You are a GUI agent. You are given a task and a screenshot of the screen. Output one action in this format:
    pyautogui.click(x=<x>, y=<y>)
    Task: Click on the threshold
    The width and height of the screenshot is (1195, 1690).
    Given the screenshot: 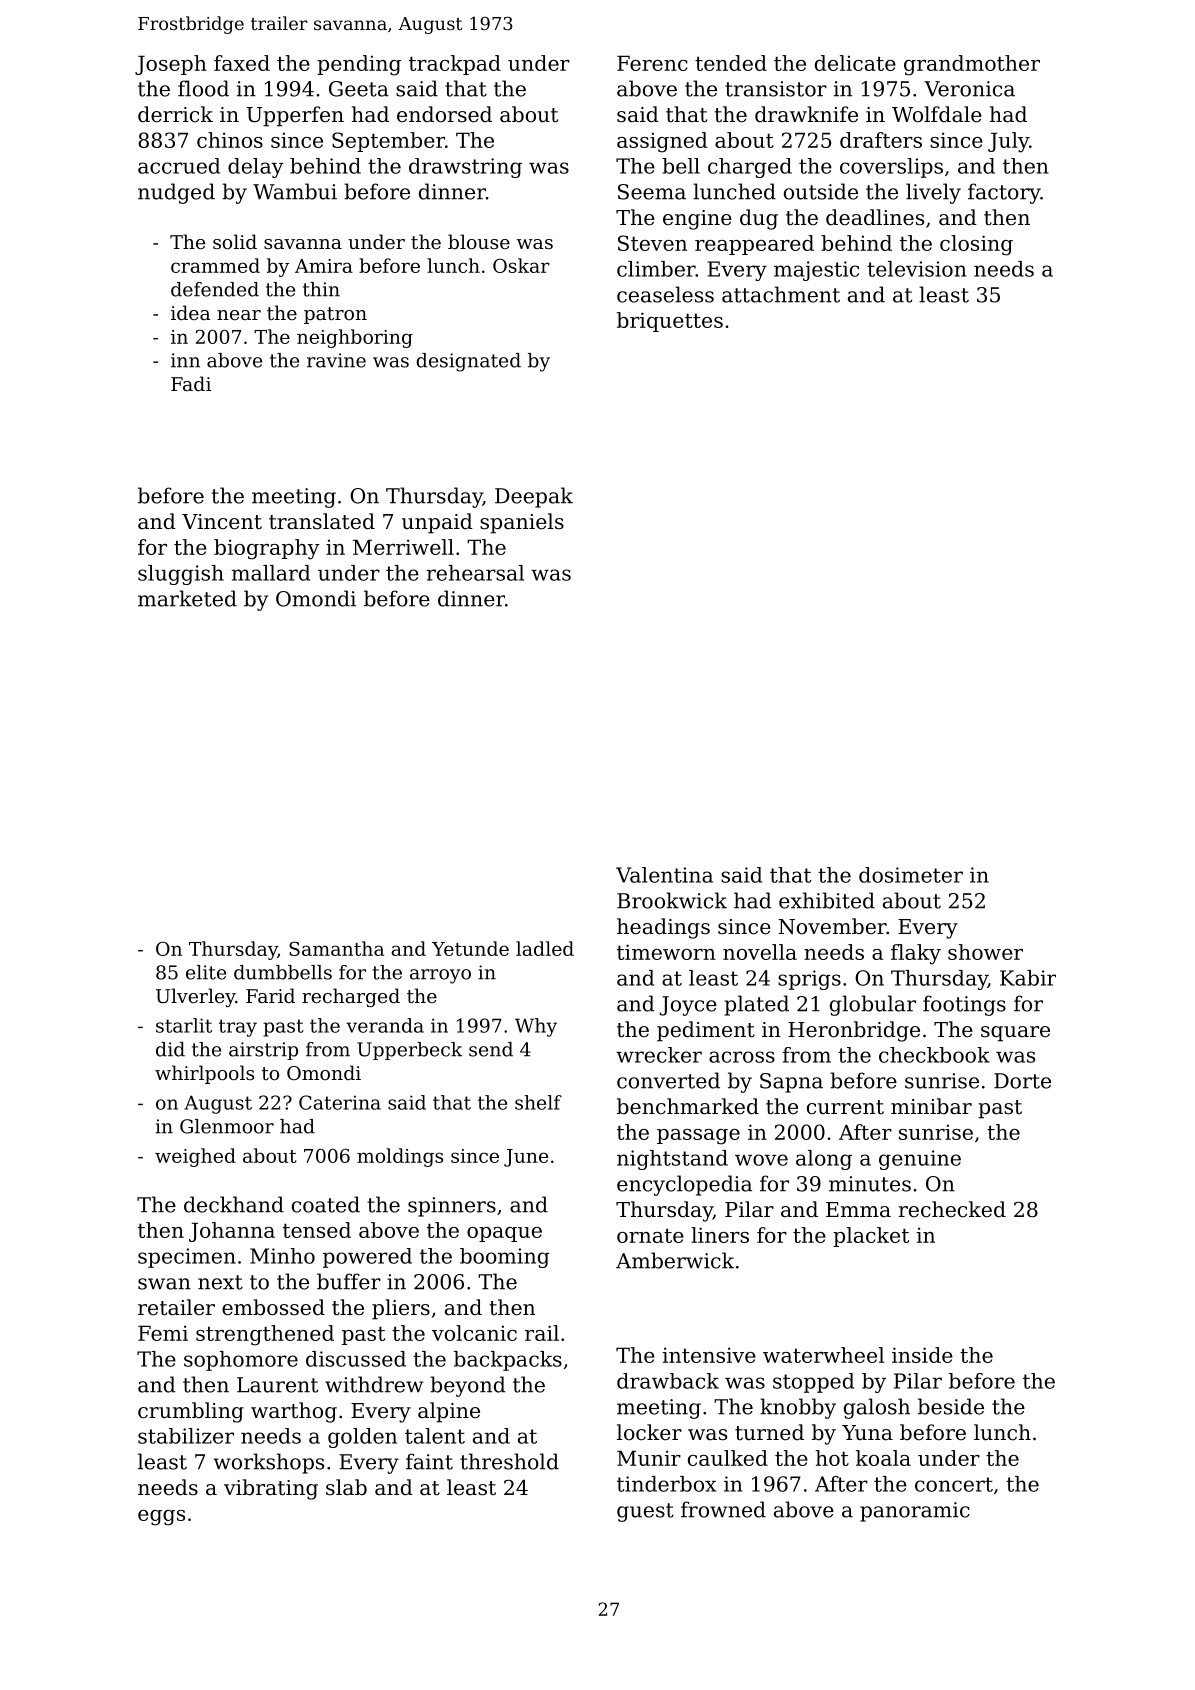 What is the action you would take?
    pyautogui.click(x=509, y=1461)
